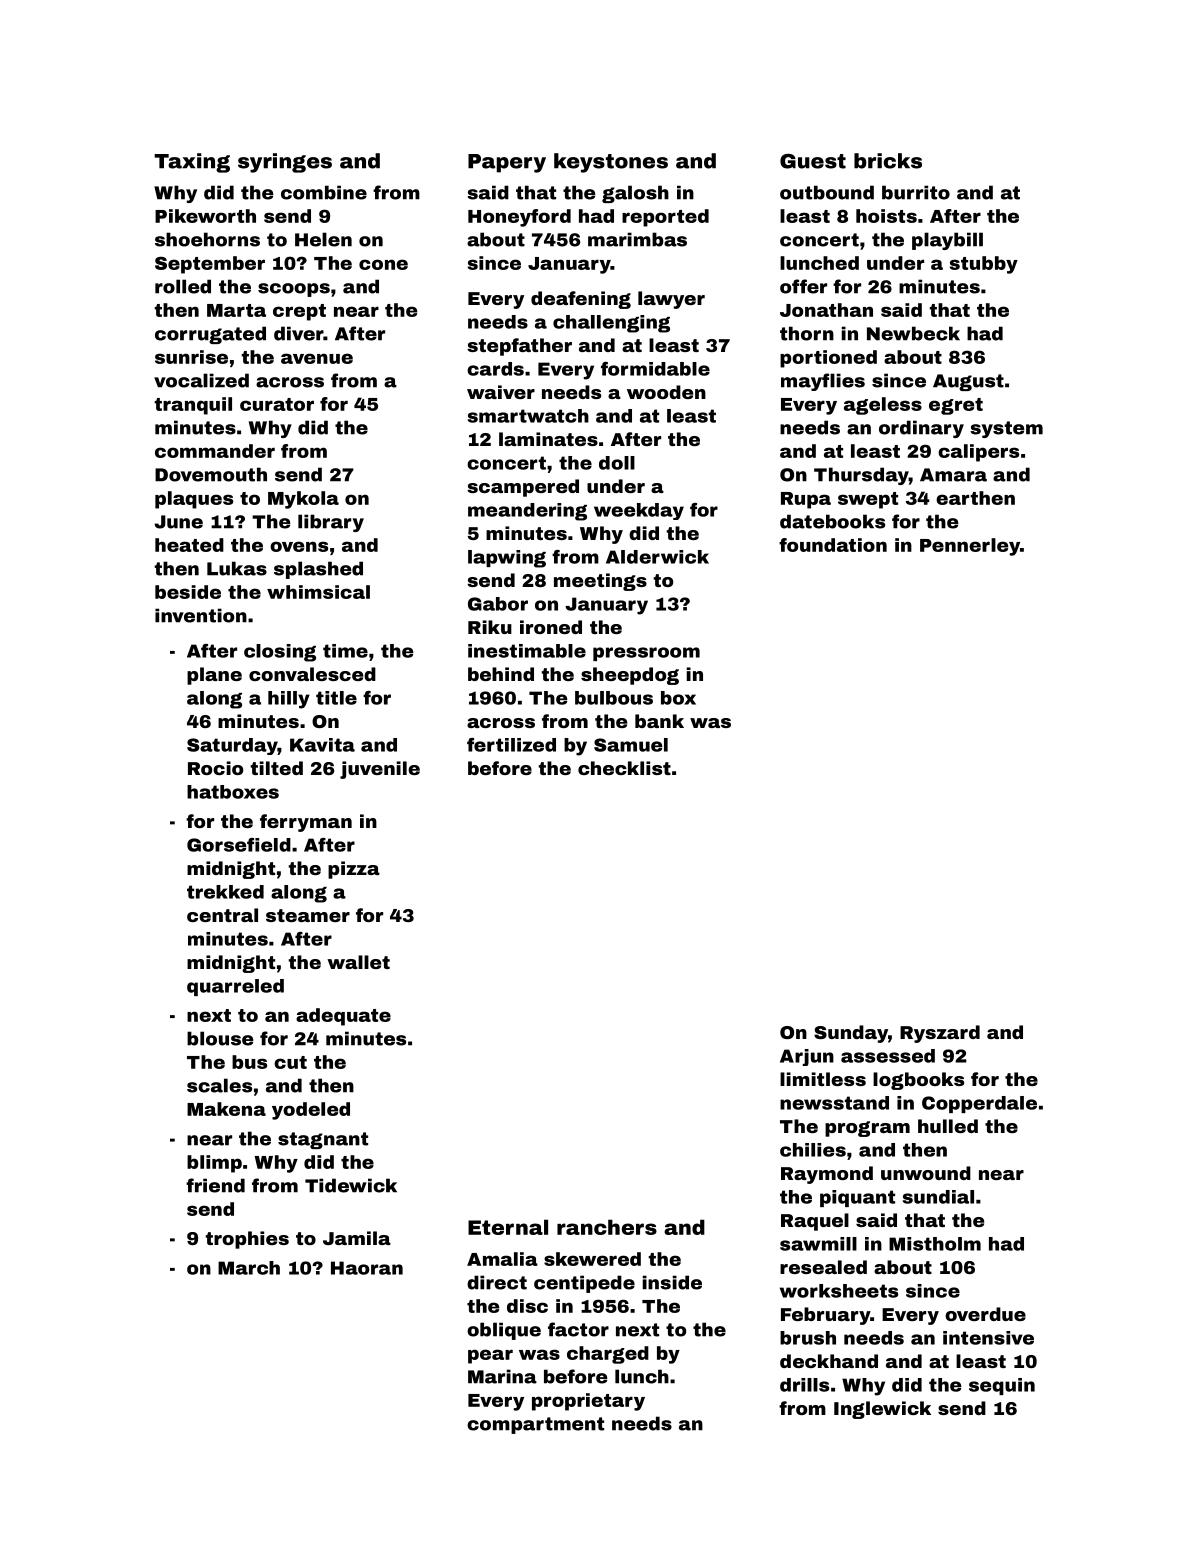 The image size is (1201, 1555). What do you see at coordinates (331, 523) in the screenshot?
I see `library` at bounding box center [331, 523].
